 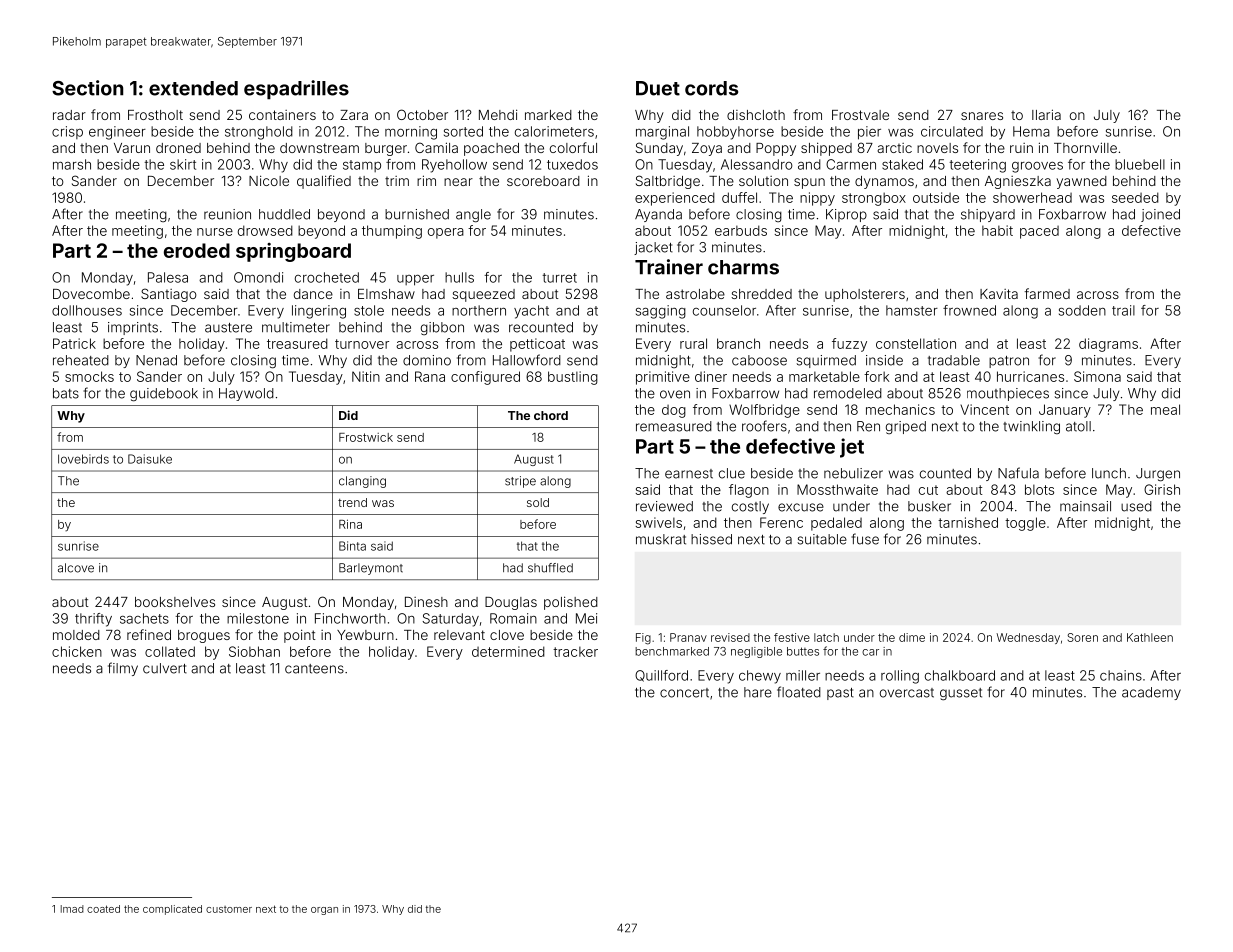 I want to click on customer, so click(x=229, y=909).
